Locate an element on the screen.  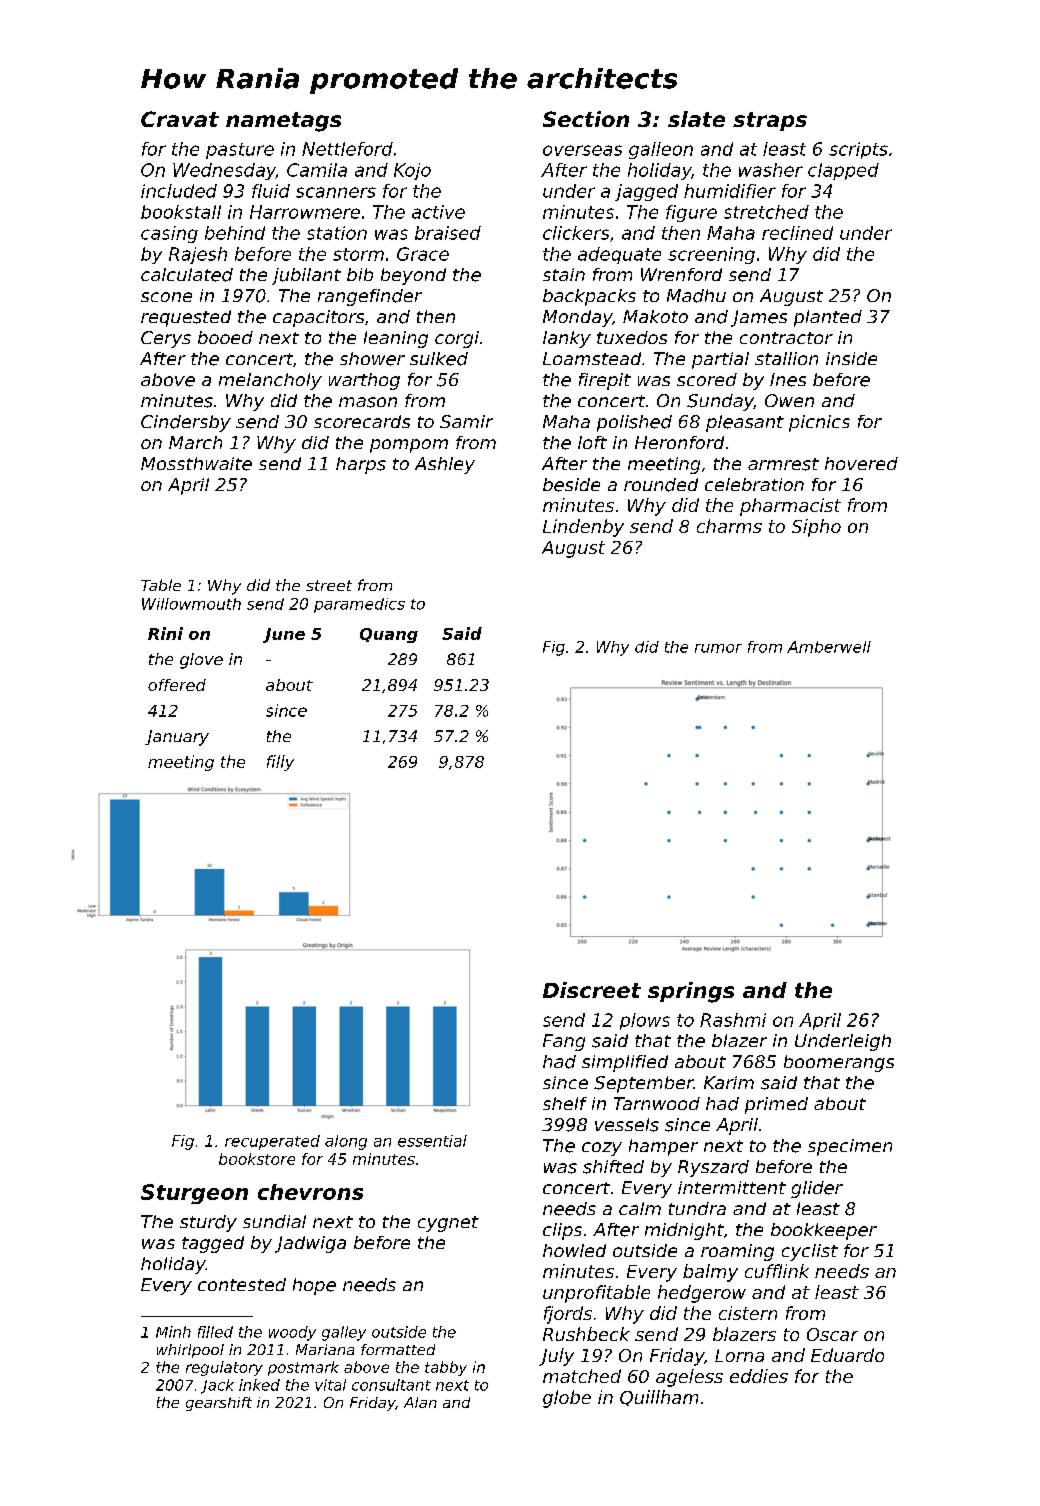
filly is located at coordinates (280, 763).
